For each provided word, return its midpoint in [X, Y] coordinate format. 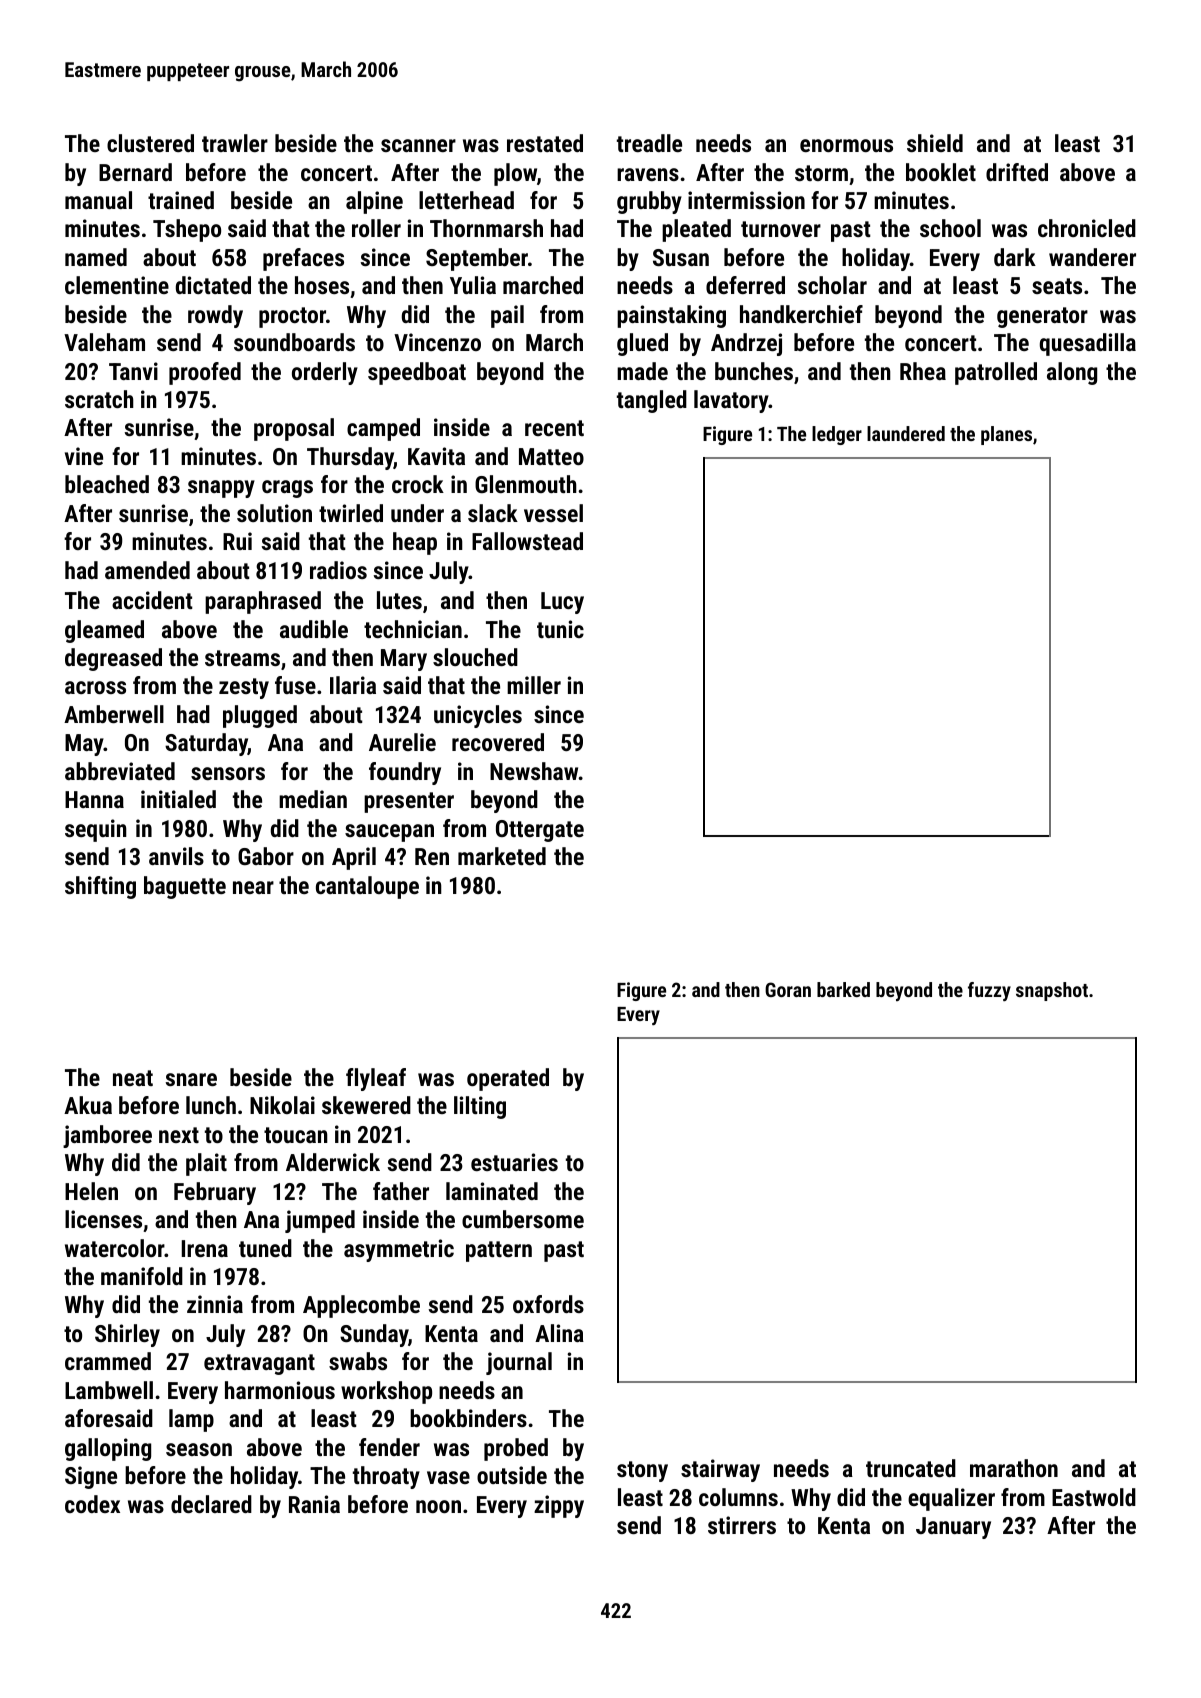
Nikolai [282, 1105]
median [313, 799]
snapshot [1052, 991]
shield [935, 143]
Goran [788, 989]
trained [181, 200]
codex [92, 1504]
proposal [294, 429]
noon [438, 1506]
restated [545, 143]
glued [642, 344]
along [1072, 373]
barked [843, 989]
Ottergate [540, 831]
